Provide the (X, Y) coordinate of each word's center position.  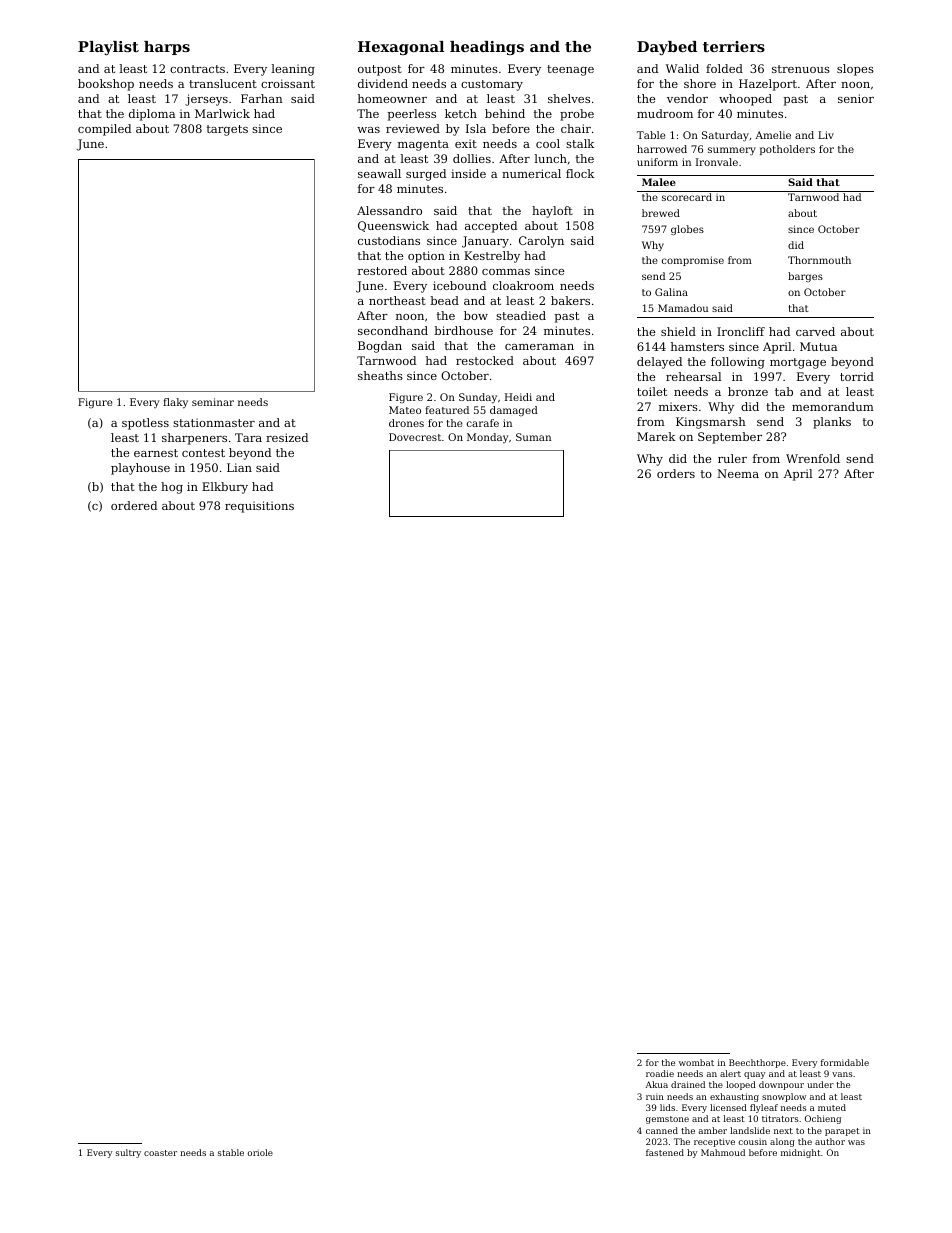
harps (167, 48)
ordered (134, 505)
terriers (734, 46)
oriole (260, 1152)
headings (487, 48)
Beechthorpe (757, 1063)
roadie (660, 1073)
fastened (665, 1152)
